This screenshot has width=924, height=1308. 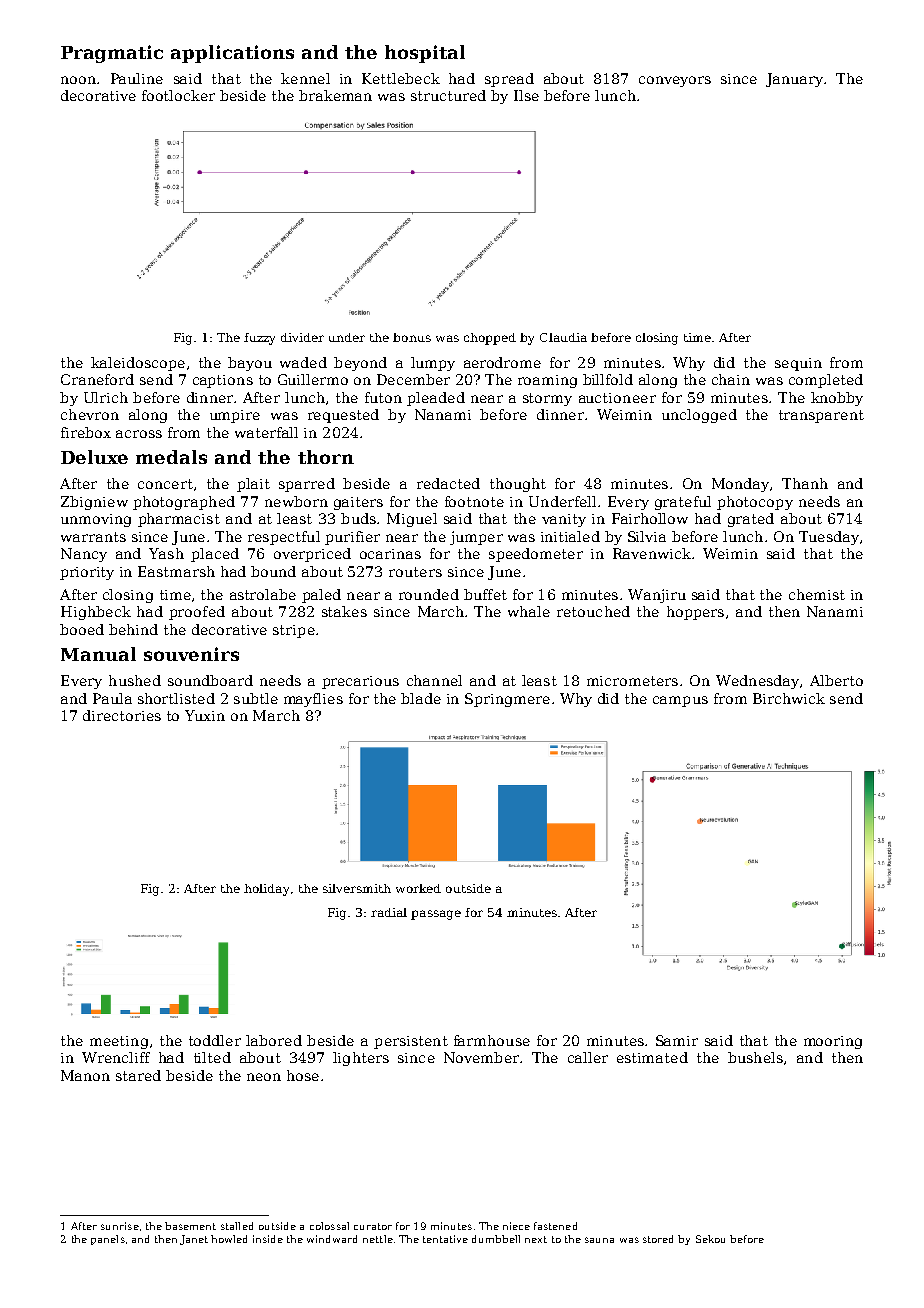 I want to click on Pragmatic, so click(x=112, y=54).
